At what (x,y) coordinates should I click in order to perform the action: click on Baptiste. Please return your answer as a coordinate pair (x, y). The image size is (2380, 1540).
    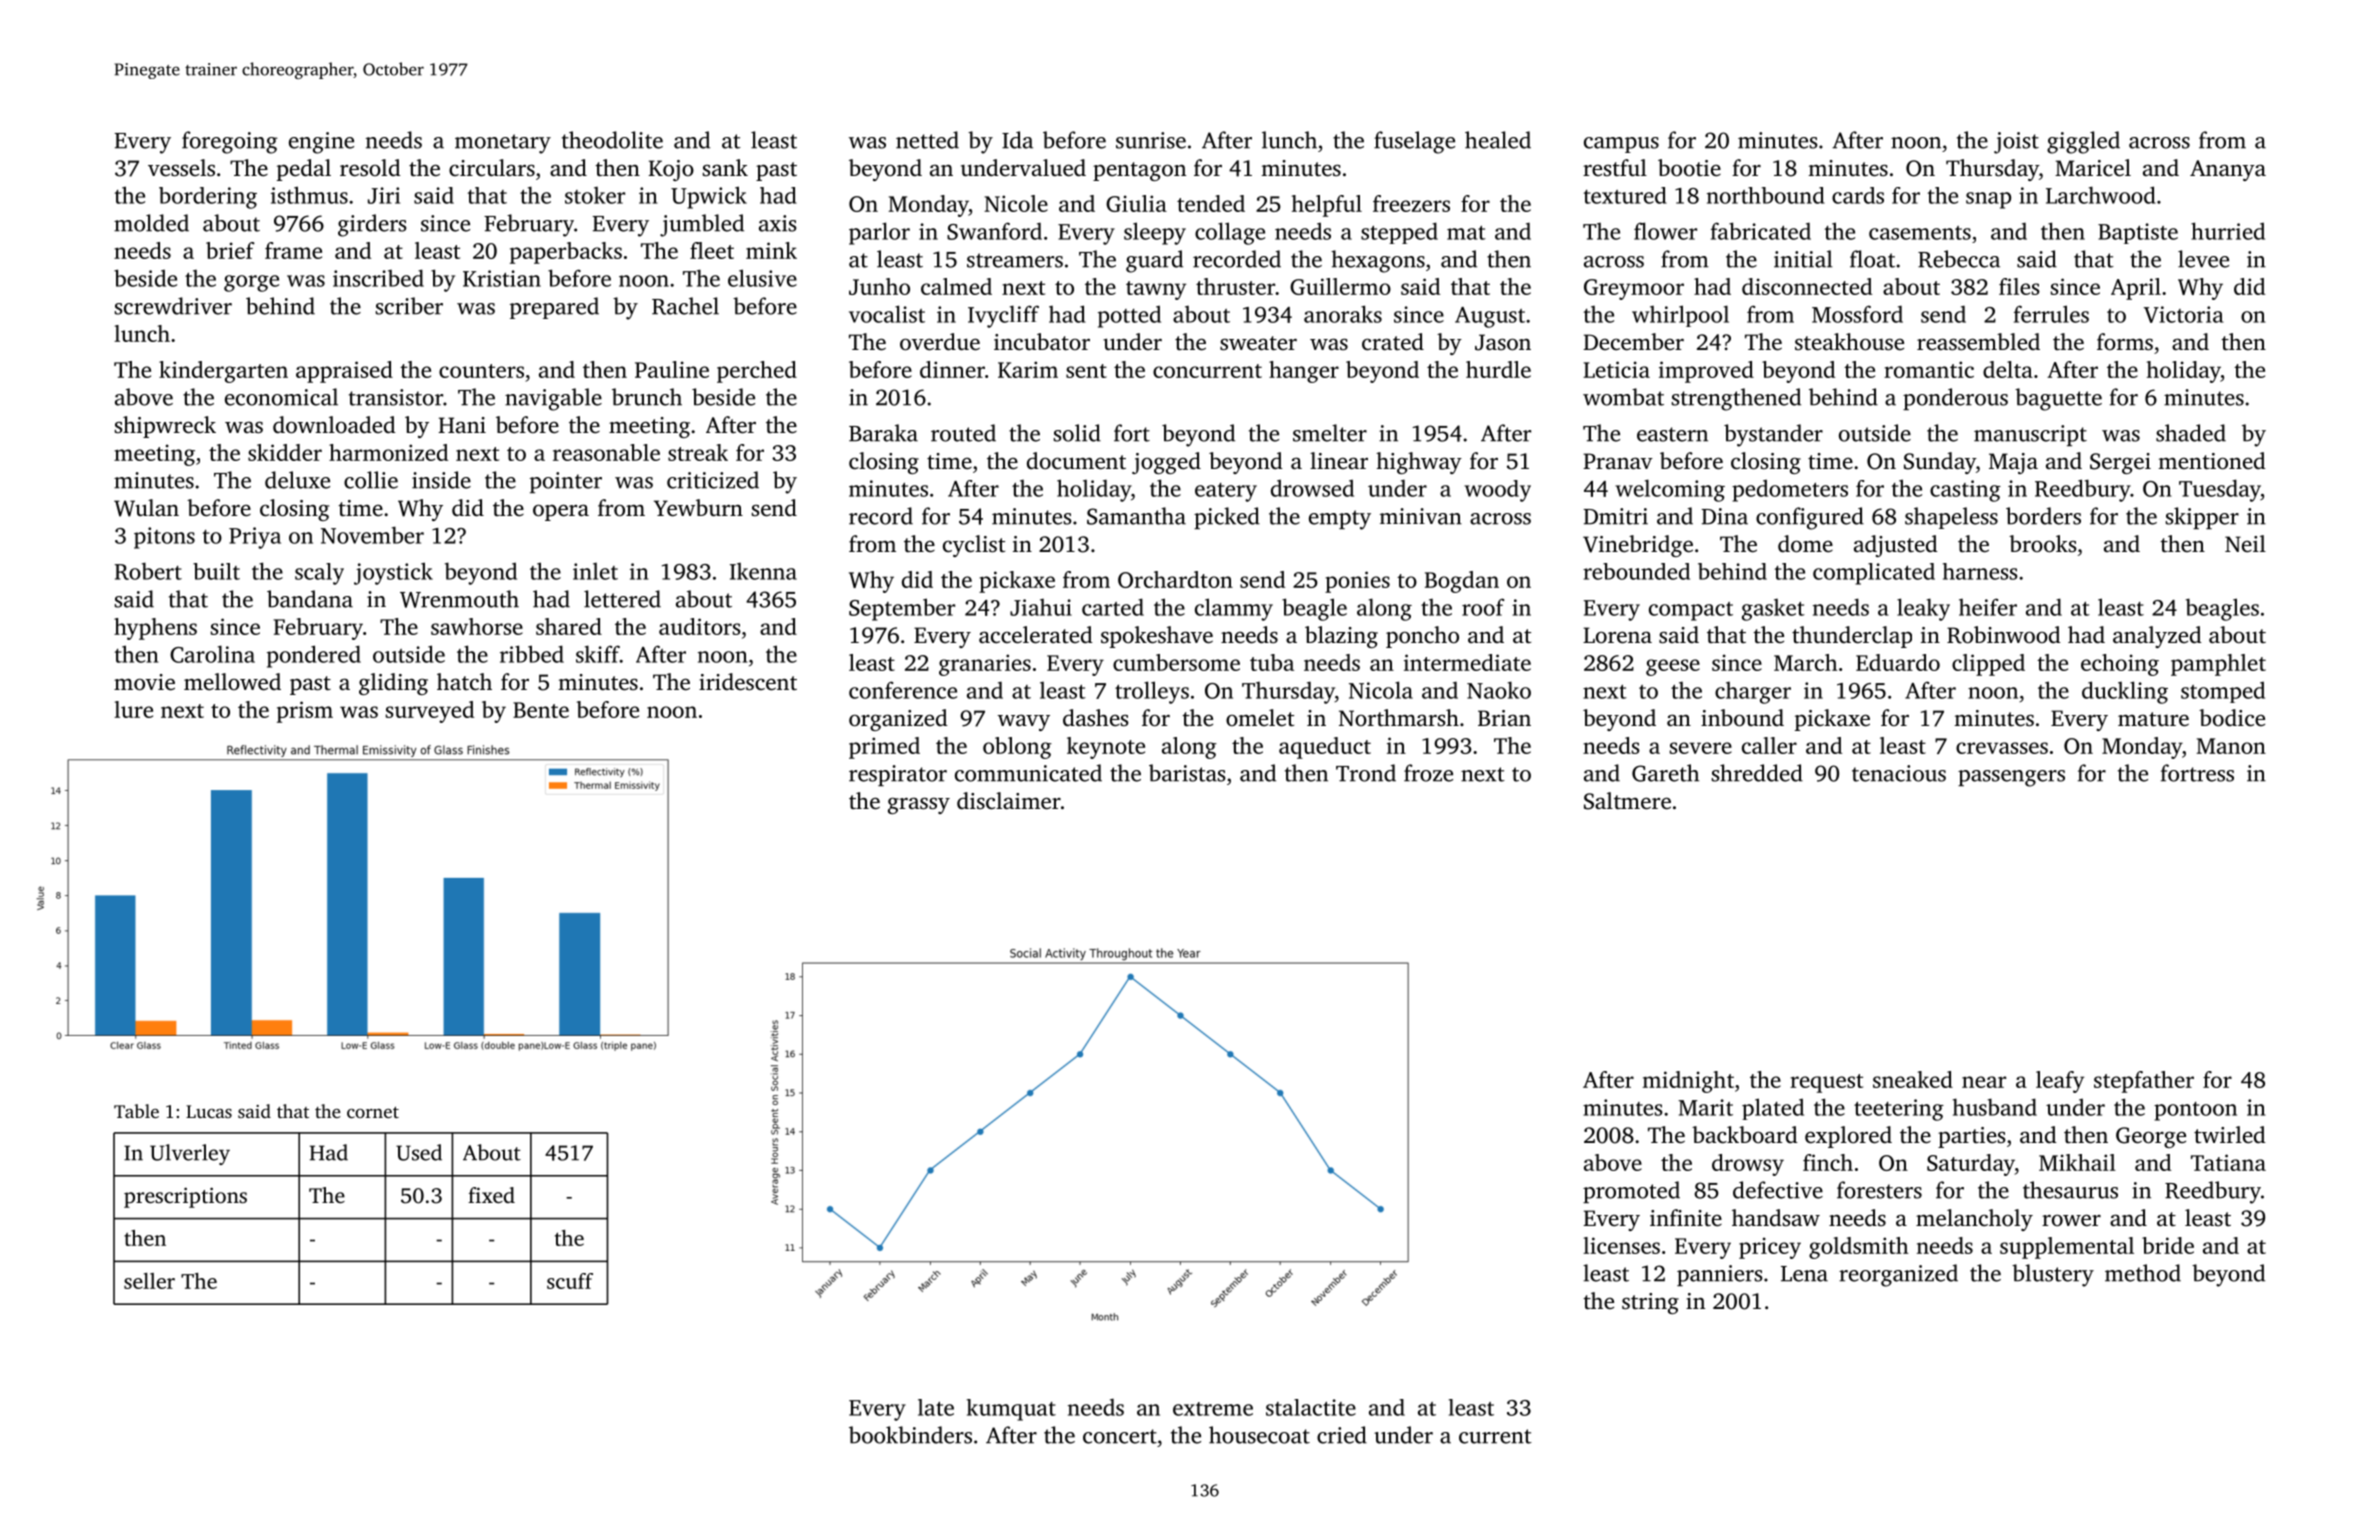
    Looking at the image, I should click on (2138, 233).
